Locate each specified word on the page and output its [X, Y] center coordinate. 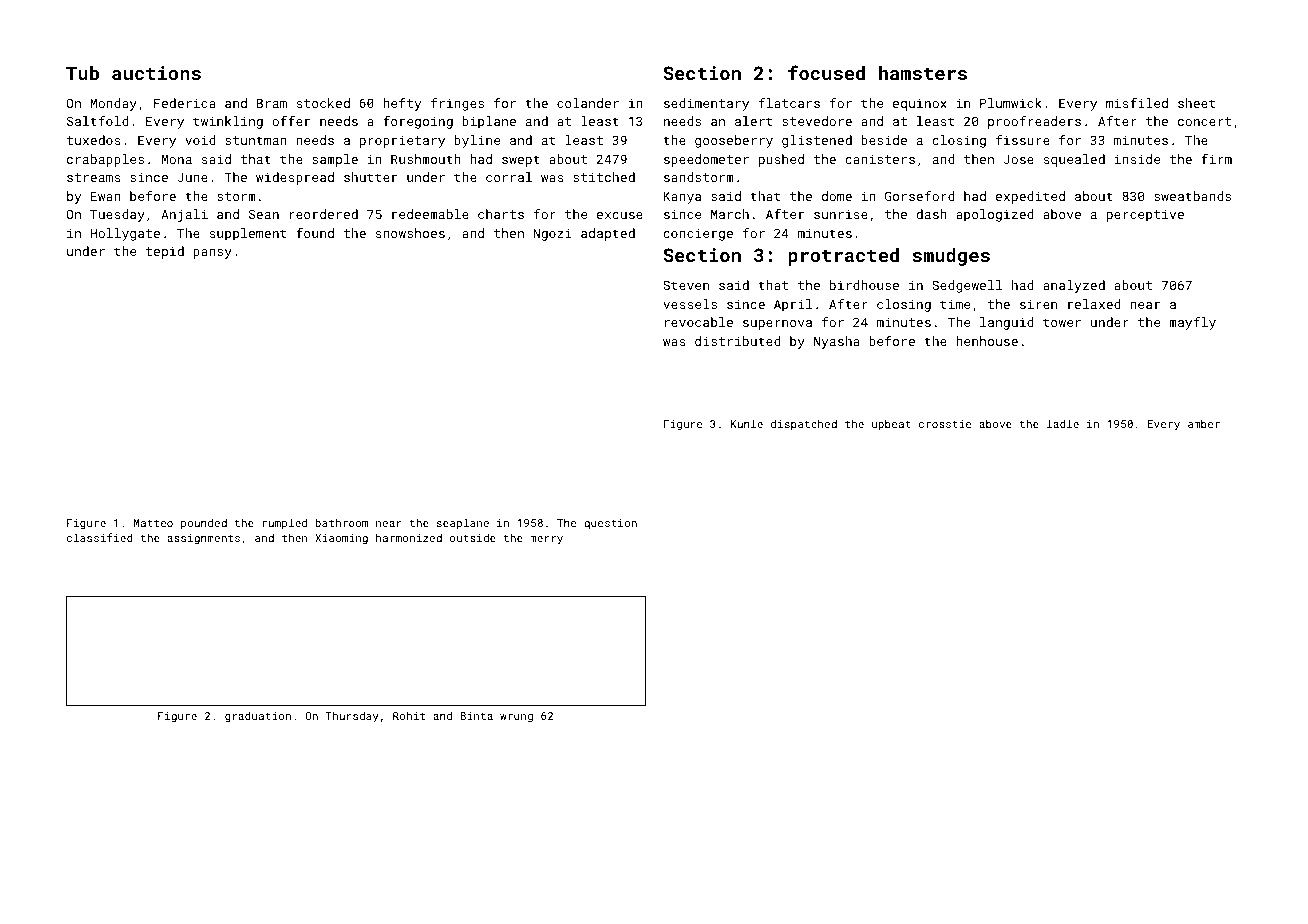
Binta [476, 716]
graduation [258, 717]
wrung [516, 718]
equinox [920, 104]
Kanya [682, 197]
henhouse [987, 341]
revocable [699, 322]
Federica [185, 103]
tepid [165, 252]
